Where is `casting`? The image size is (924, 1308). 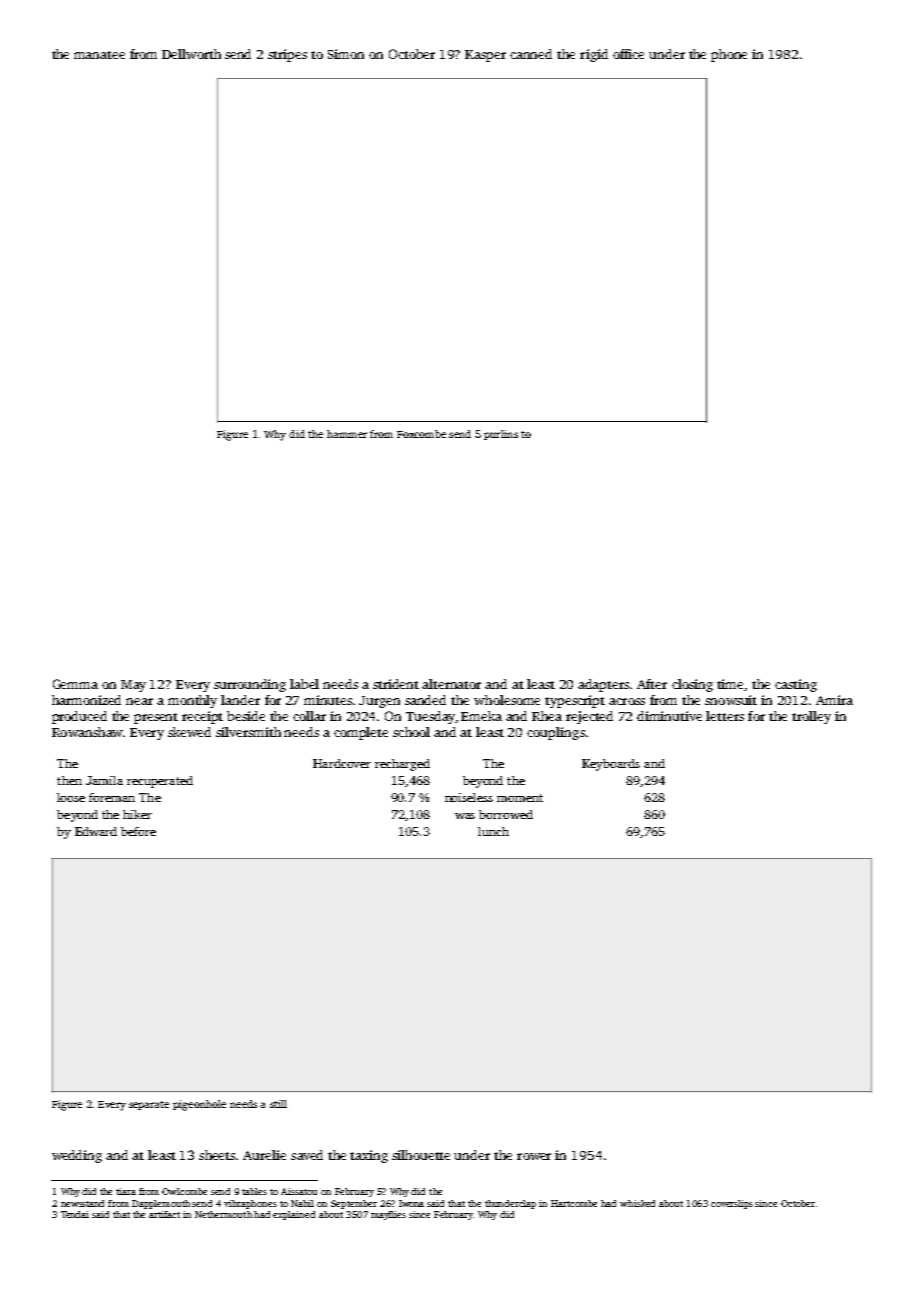 casting is located at coordinates (796, 685).
